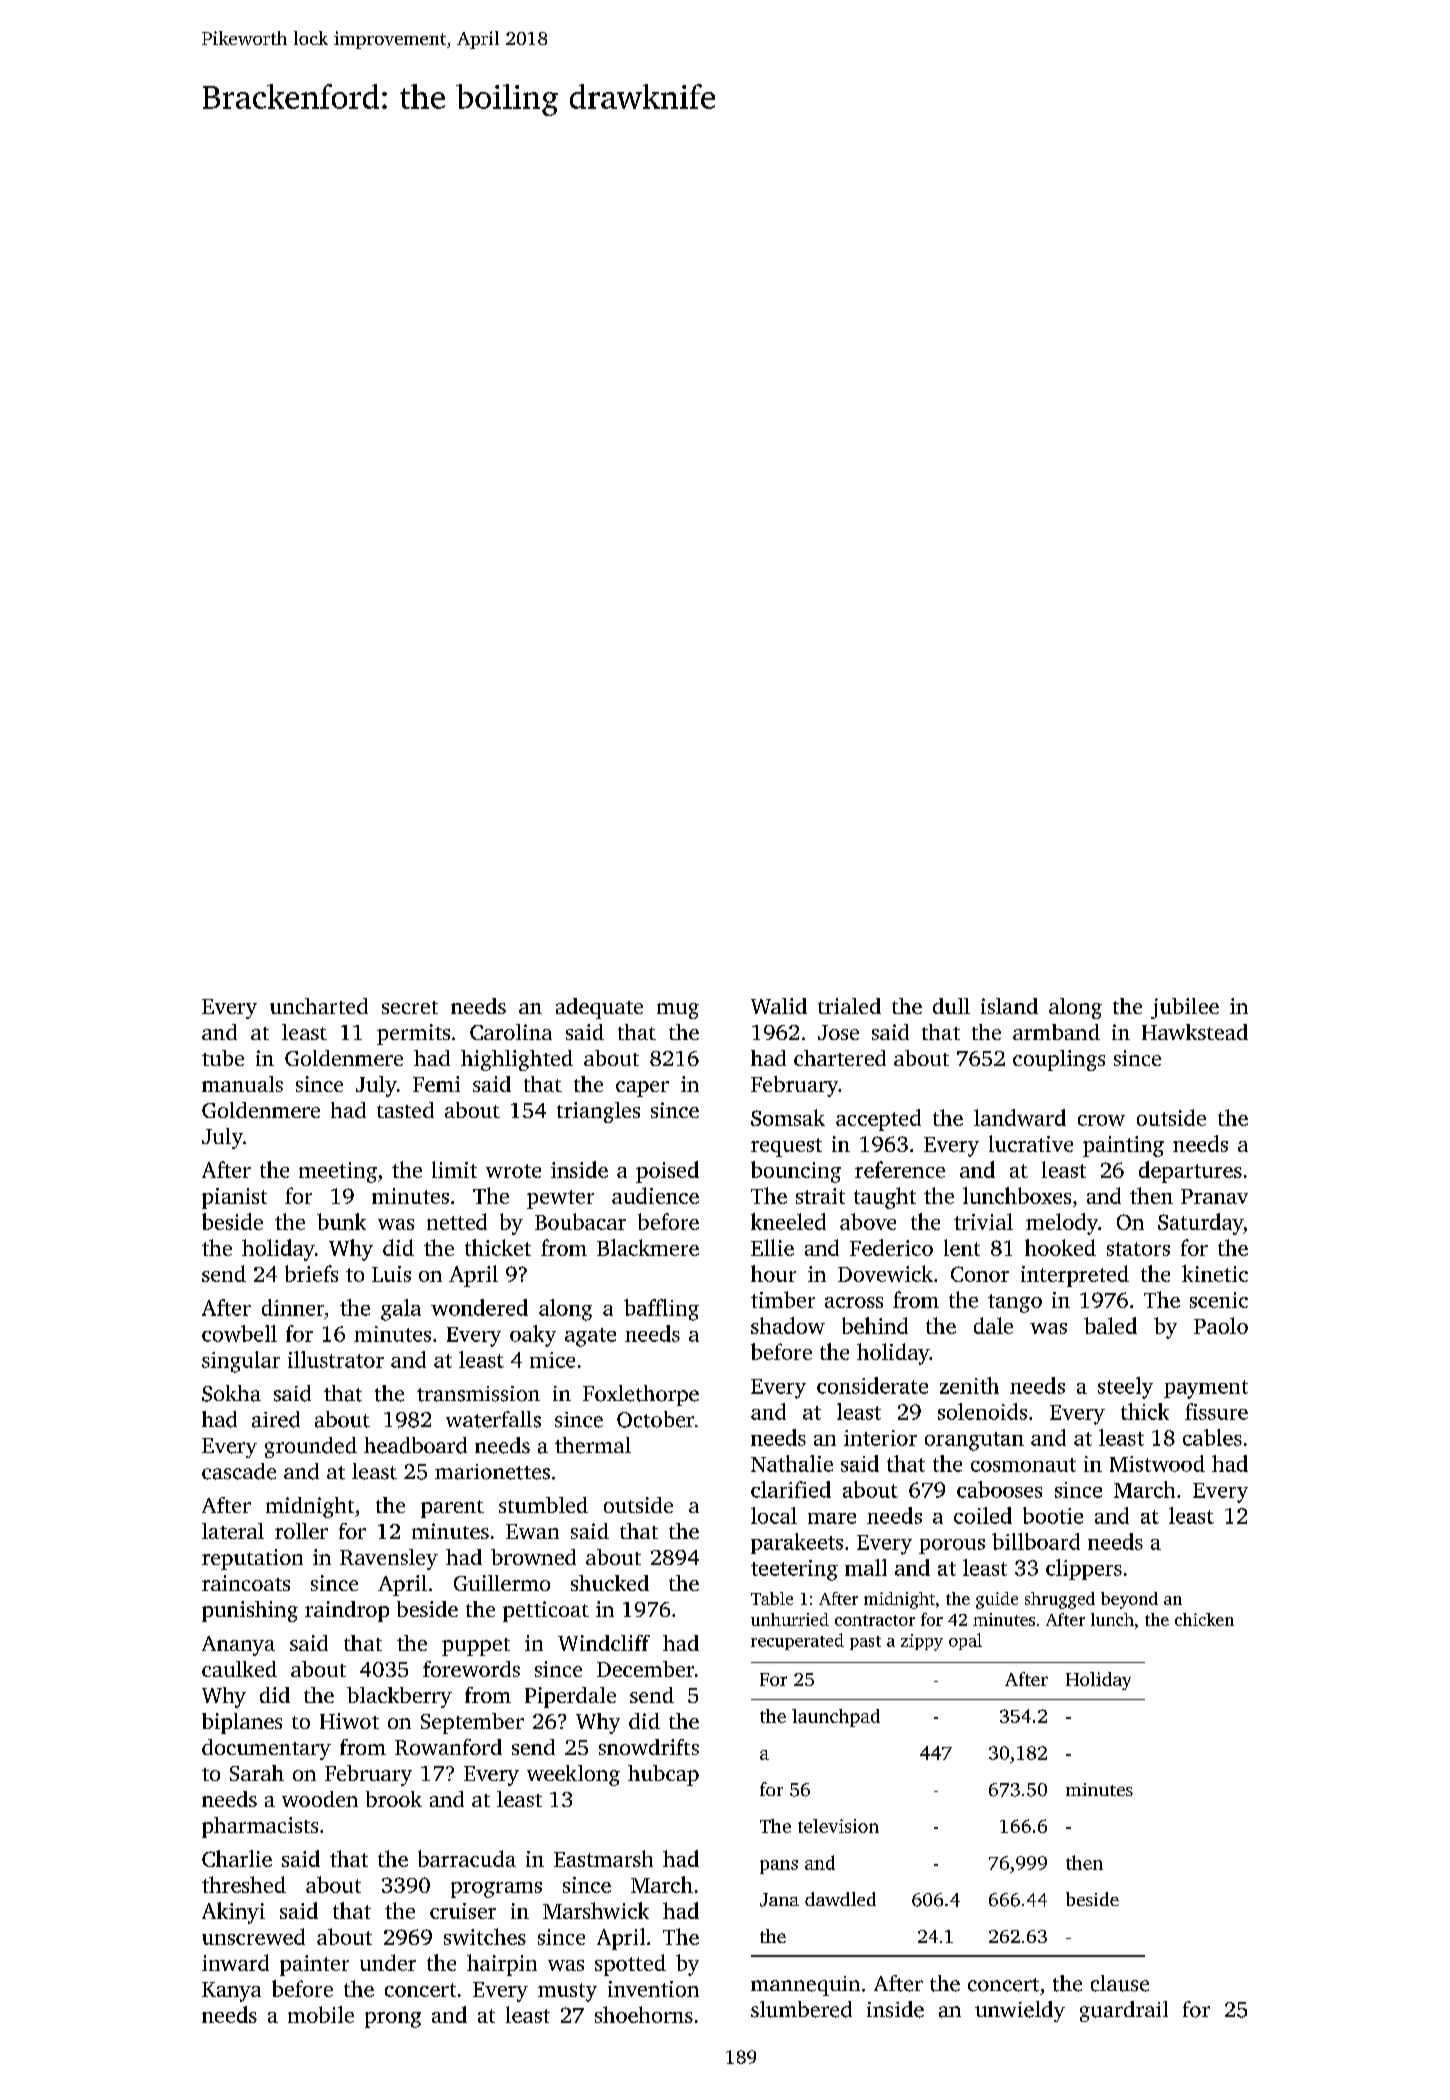 This image has height=2100, width=1450. Describe the element at coordinates (1185, 1008) in the image. I see `jubilee` at that location.
